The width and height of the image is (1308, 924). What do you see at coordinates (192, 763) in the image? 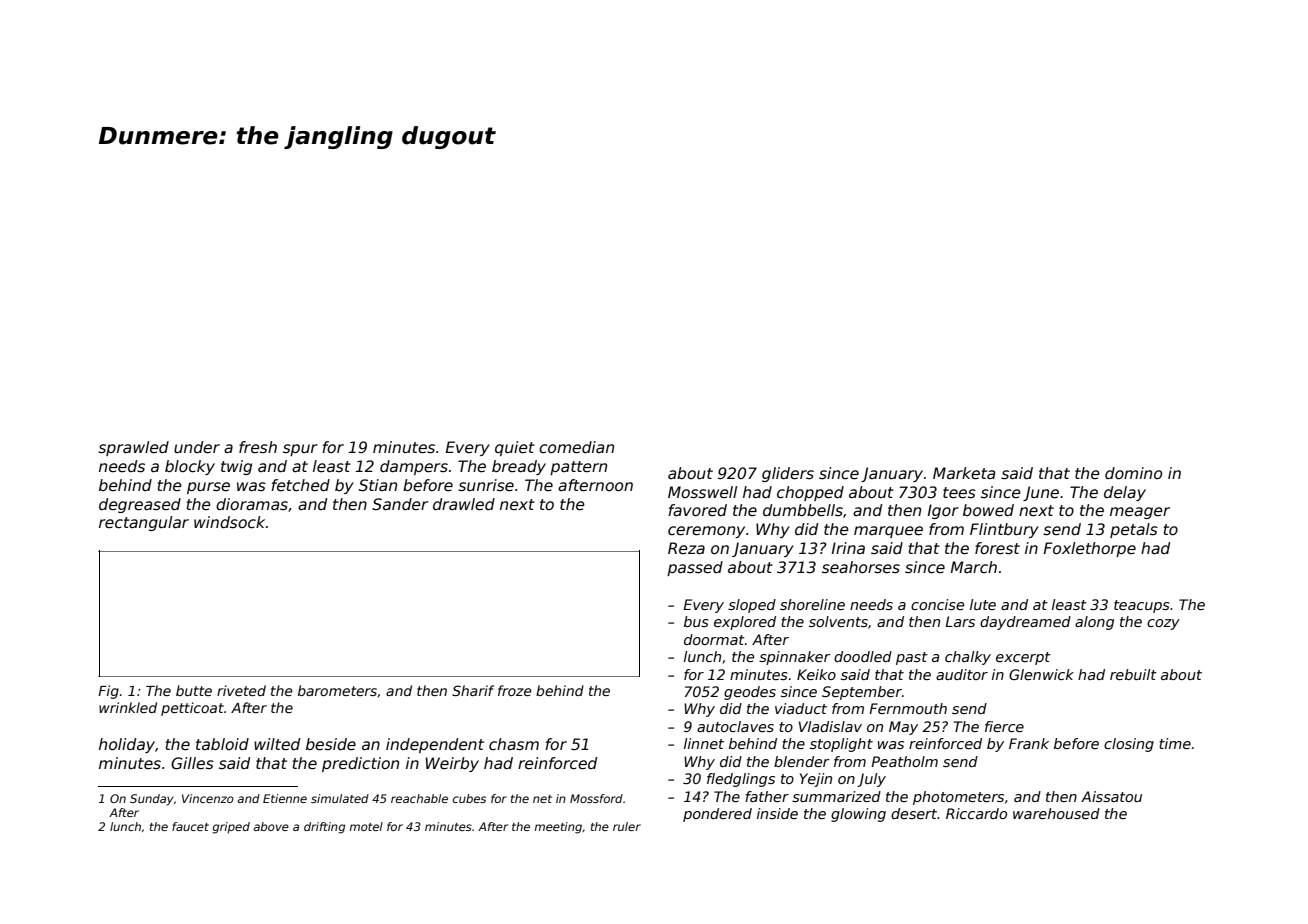
I see `Gilles` at bounding box center [192, 763].
